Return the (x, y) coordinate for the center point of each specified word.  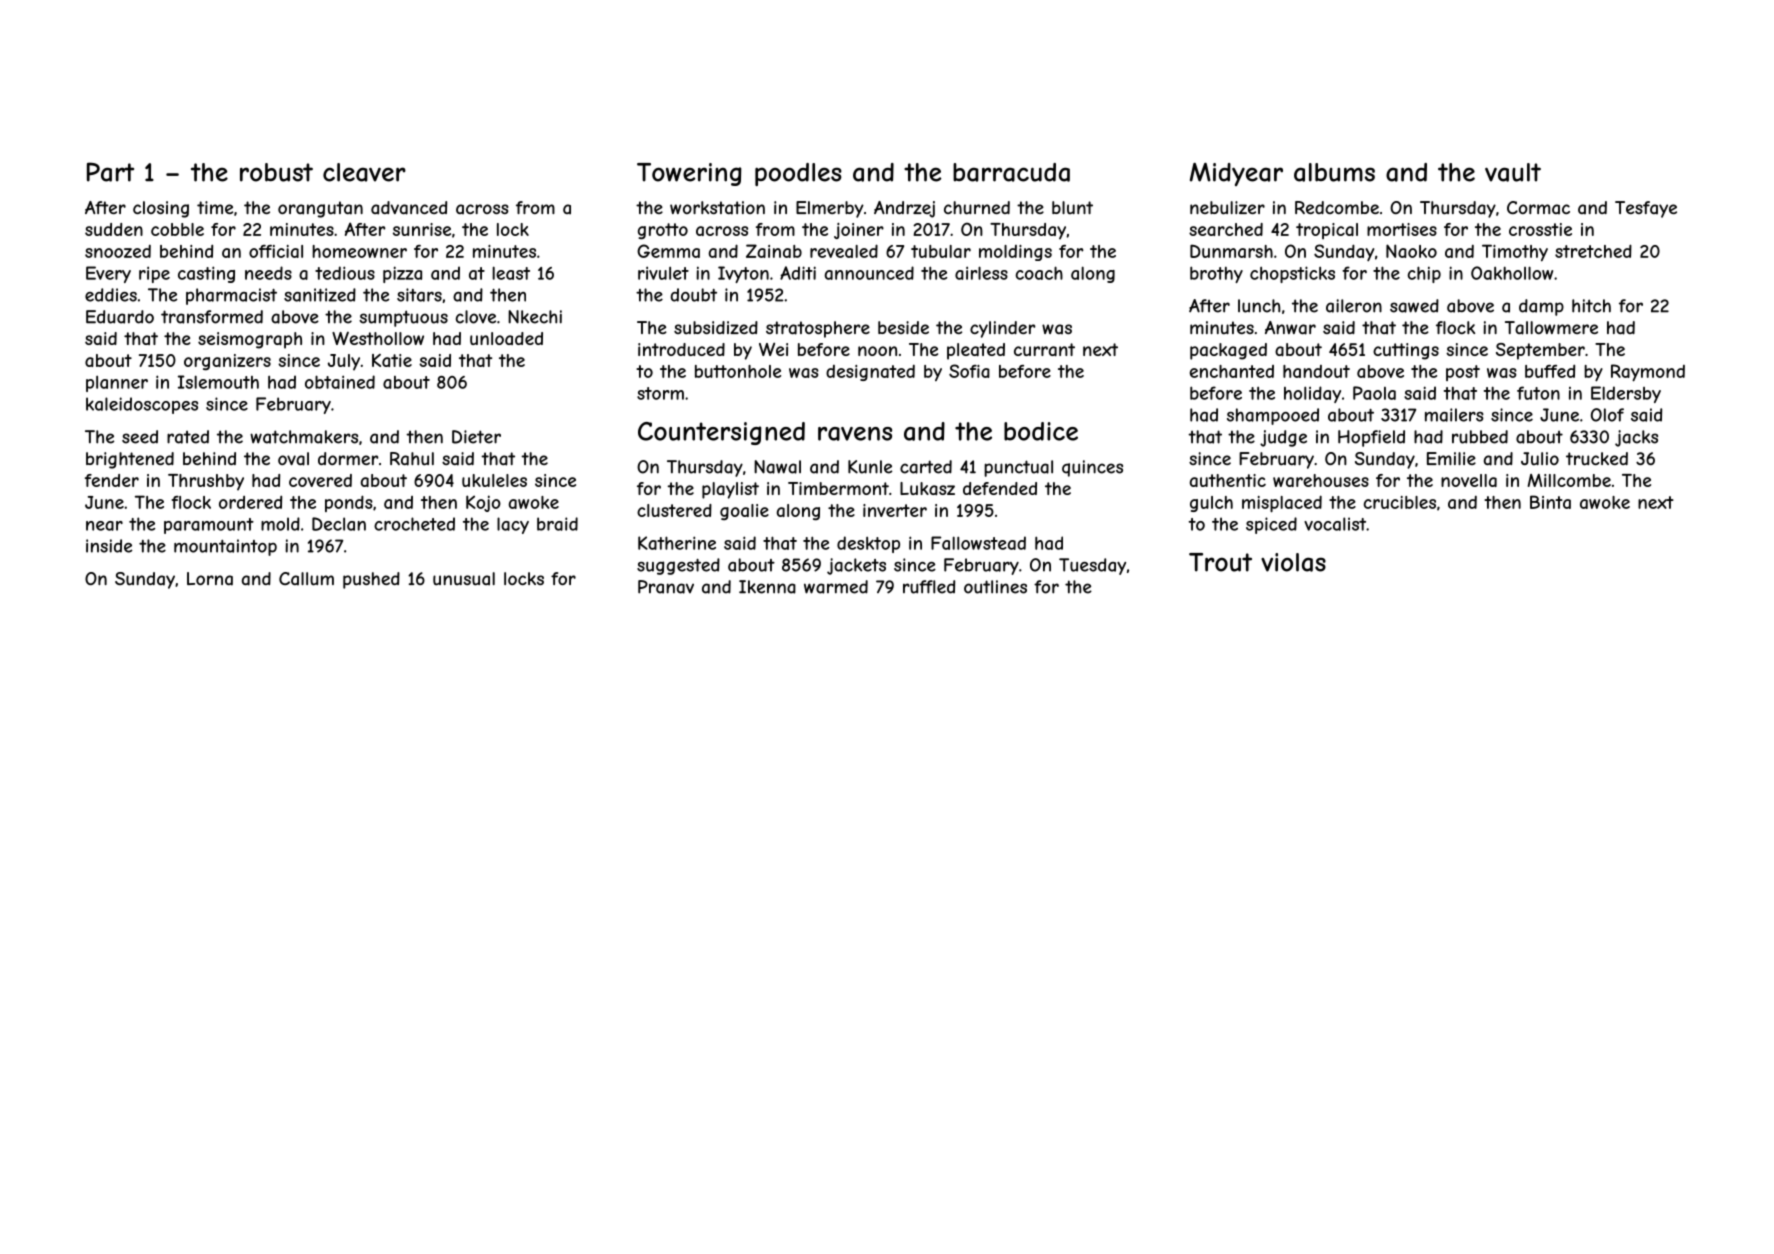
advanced (409, 208)
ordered (250, 502)
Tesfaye (1646, 209)
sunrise (422, 229)
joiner (859, 231)
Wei (773, 349)
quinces (1092, 468)
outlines (995, 587)
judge (1283, 438)
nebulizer (1227, 208)
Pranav (666, 587)
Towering (689, 174)
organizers (227, 362)
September (1540, 351)
